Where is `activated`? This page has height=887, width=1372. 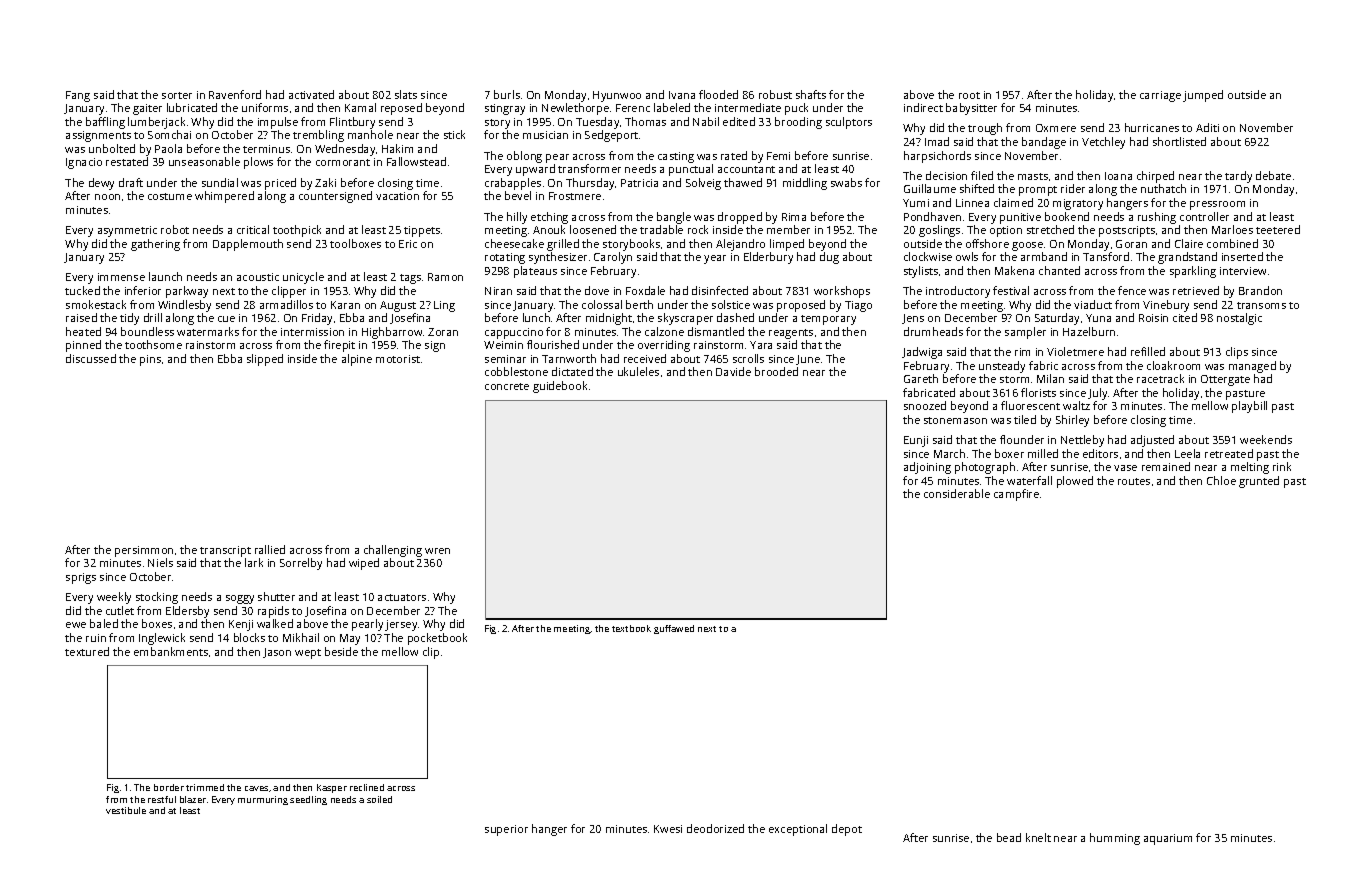 activated is located at coordinates (311, 94).
